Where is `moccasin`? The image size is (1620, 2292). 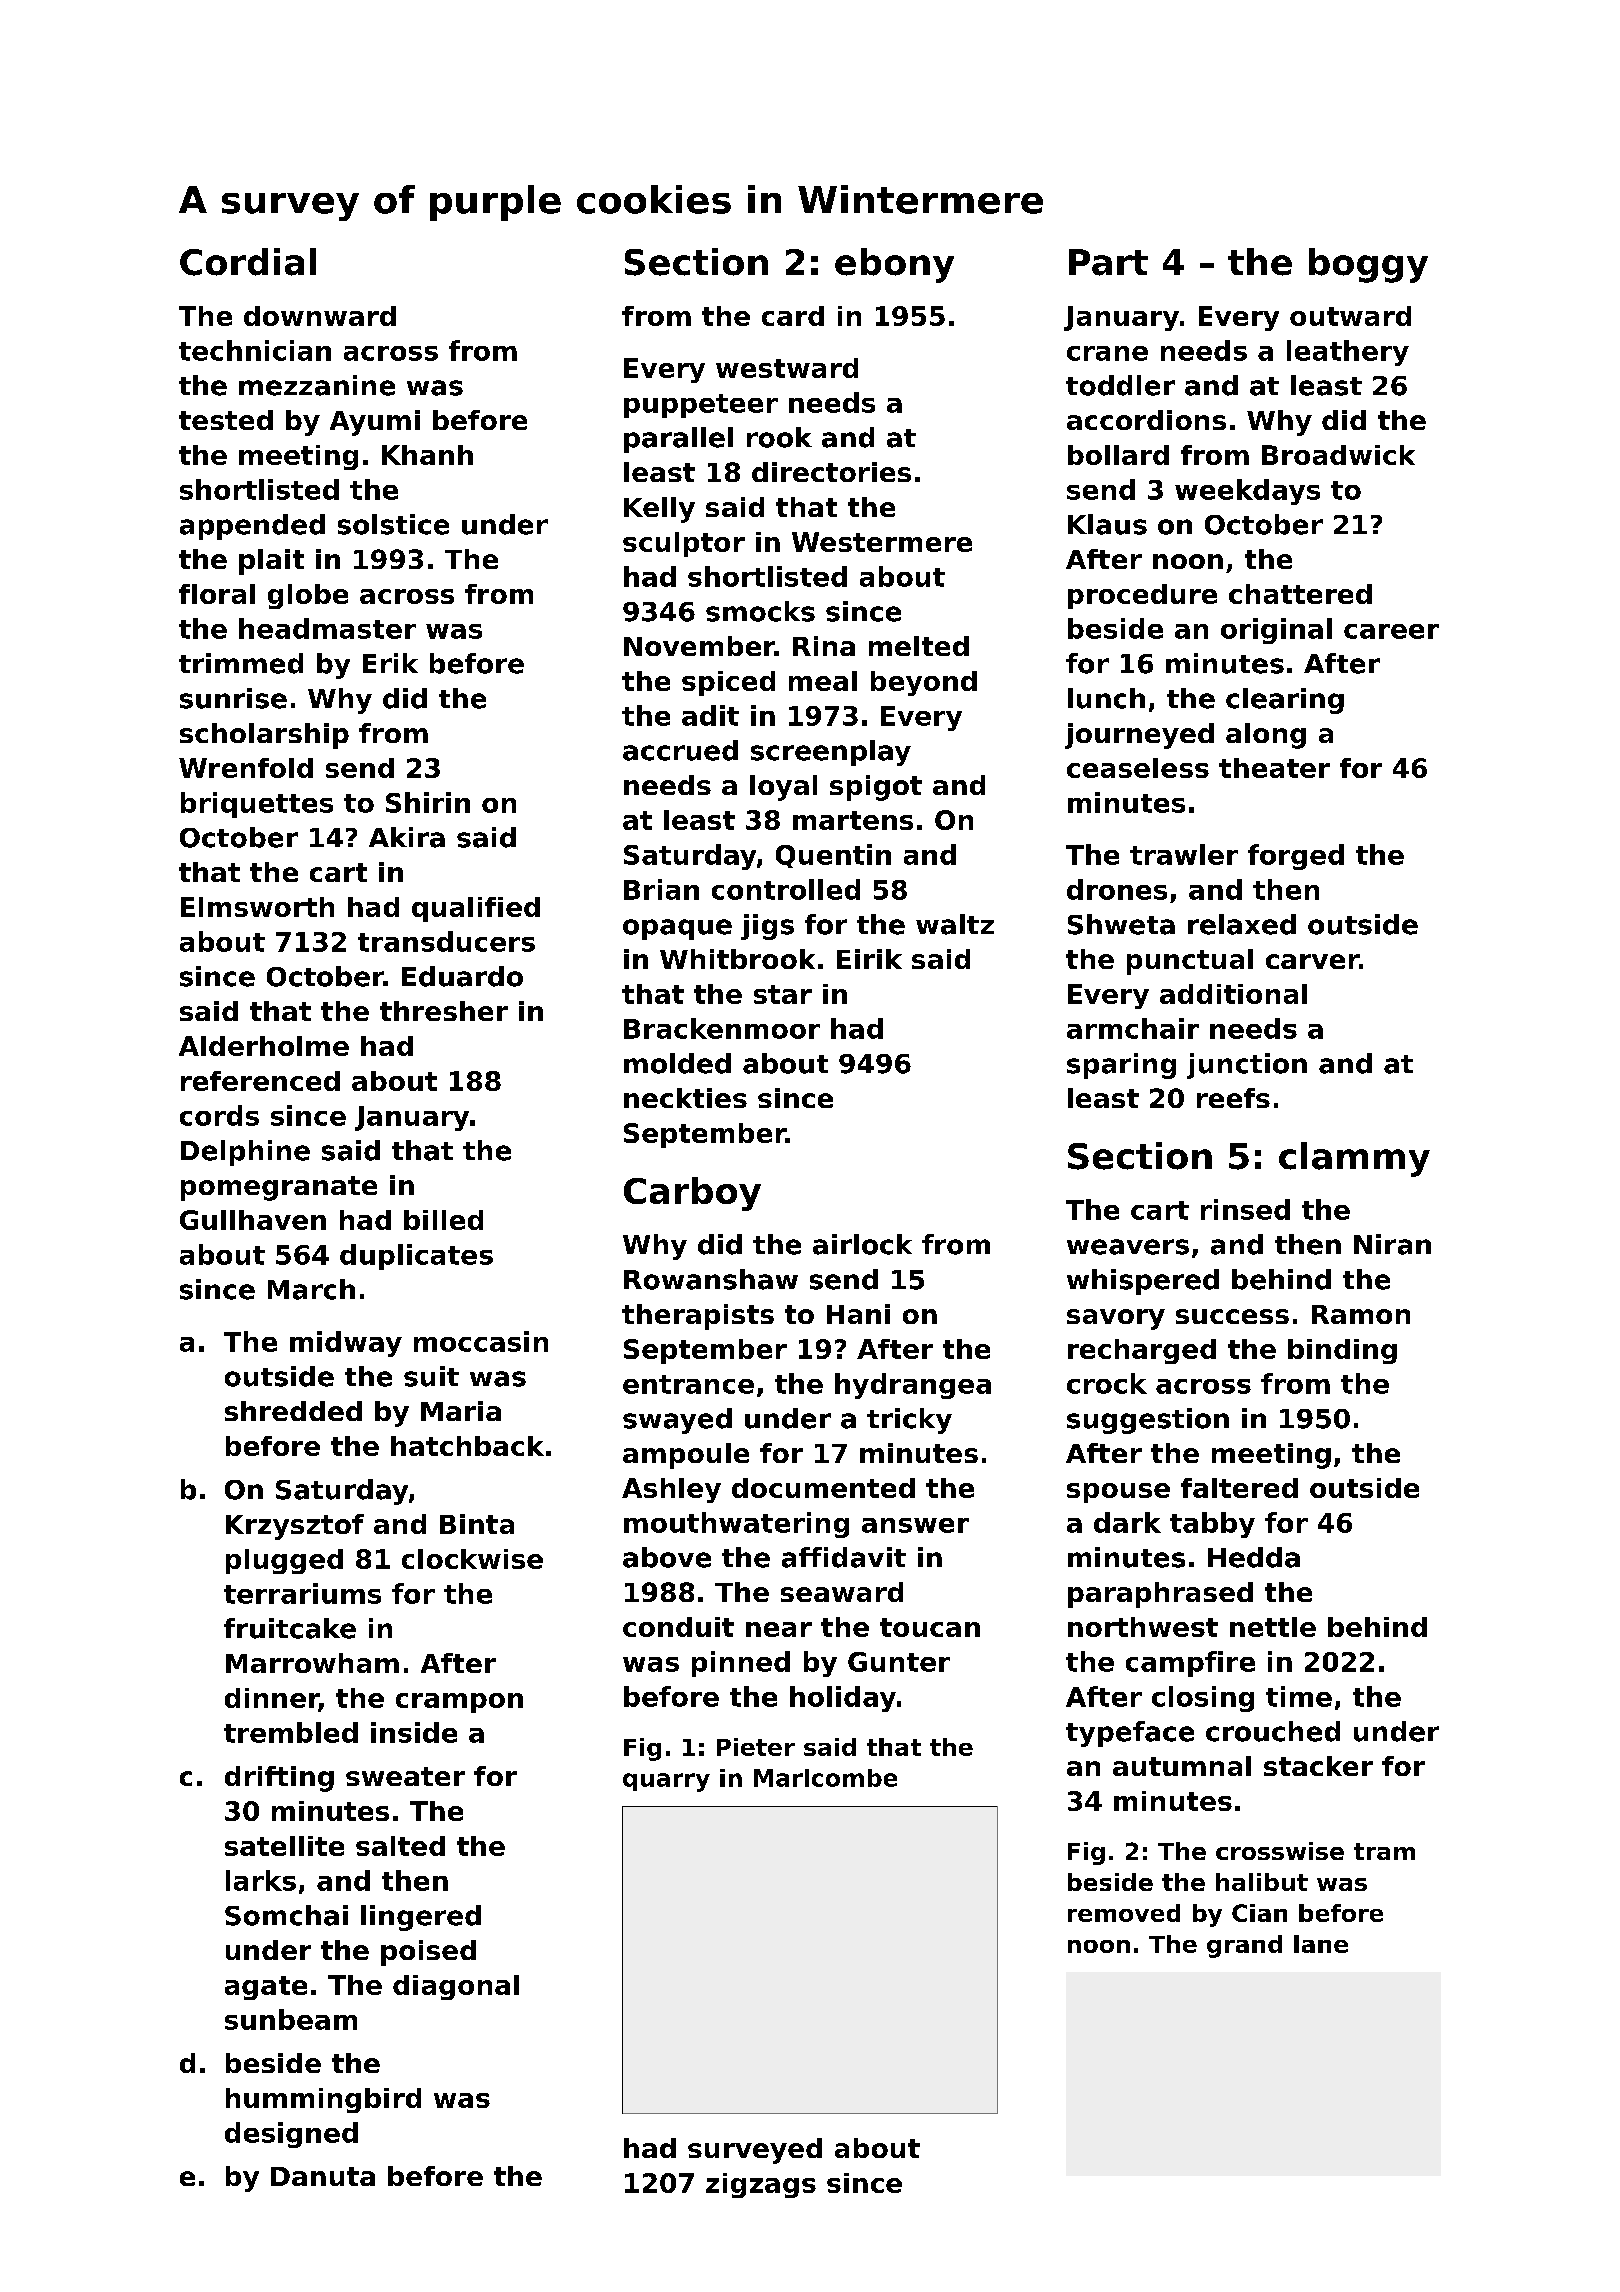
moccasin is located at coordinates (481, 1341).
